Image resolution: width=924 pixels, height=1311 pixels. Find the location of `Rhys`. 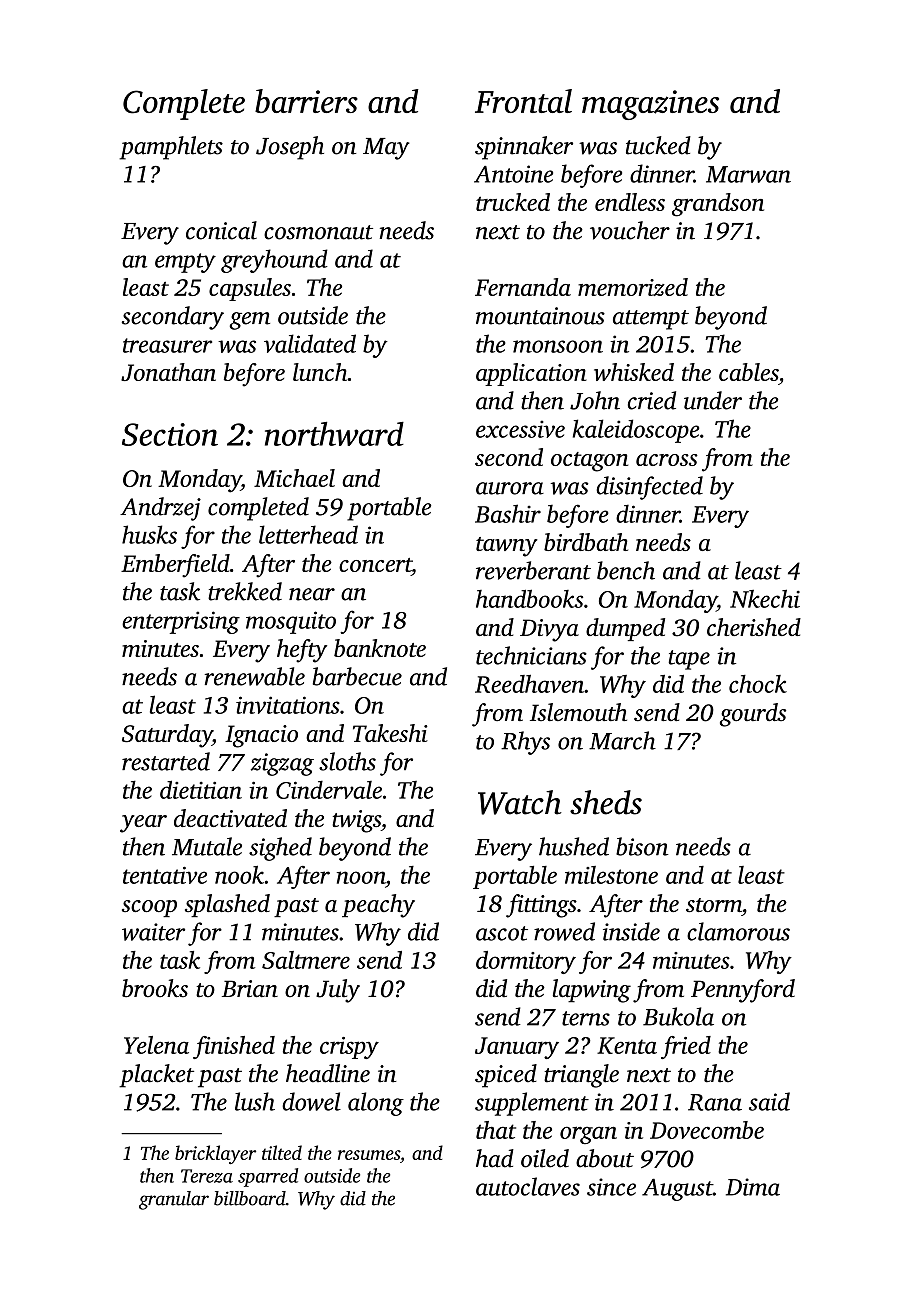

Rhys is located at coordinates (525, 743).
